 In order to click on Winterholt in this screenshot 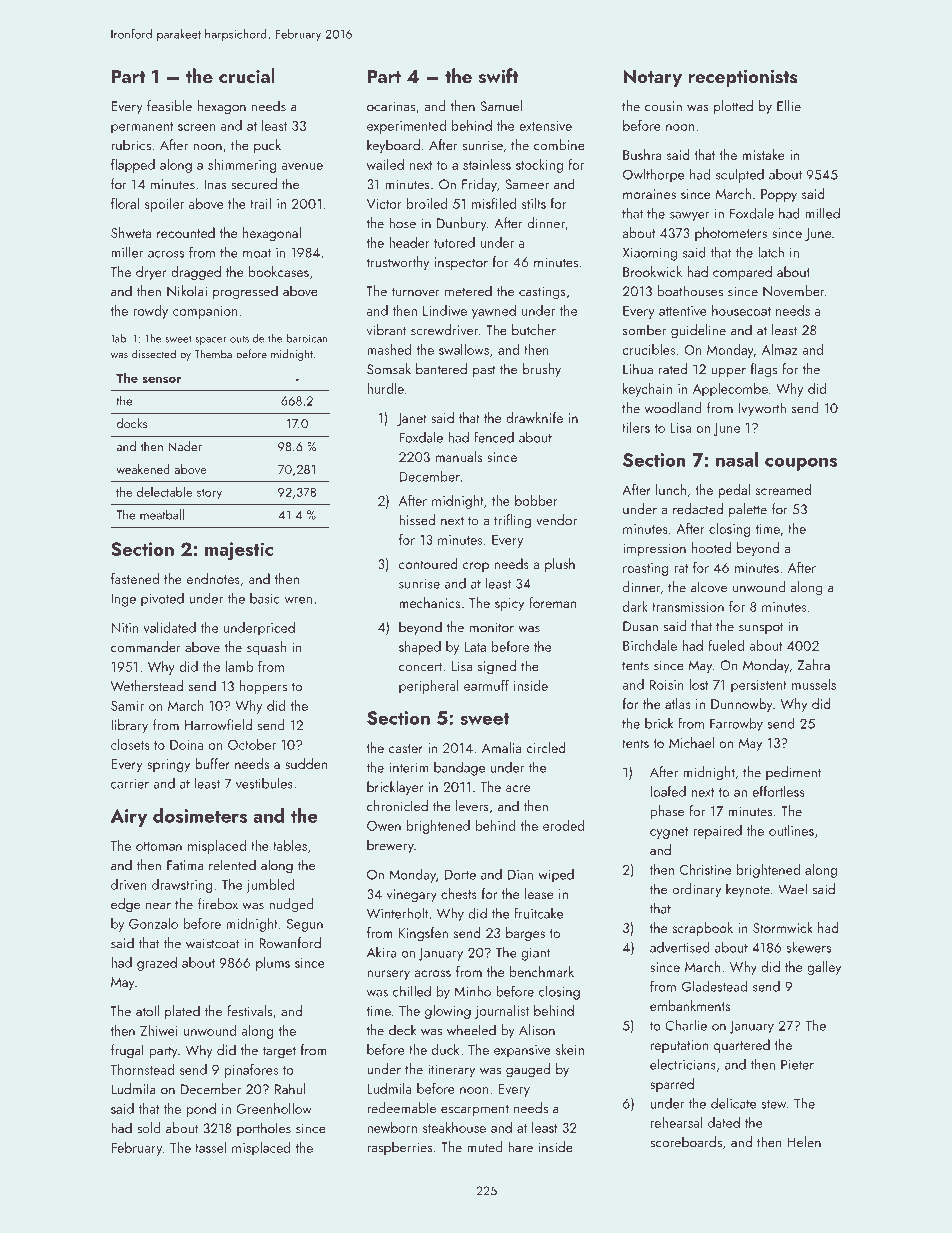, I will do `click(397, 913)`.
